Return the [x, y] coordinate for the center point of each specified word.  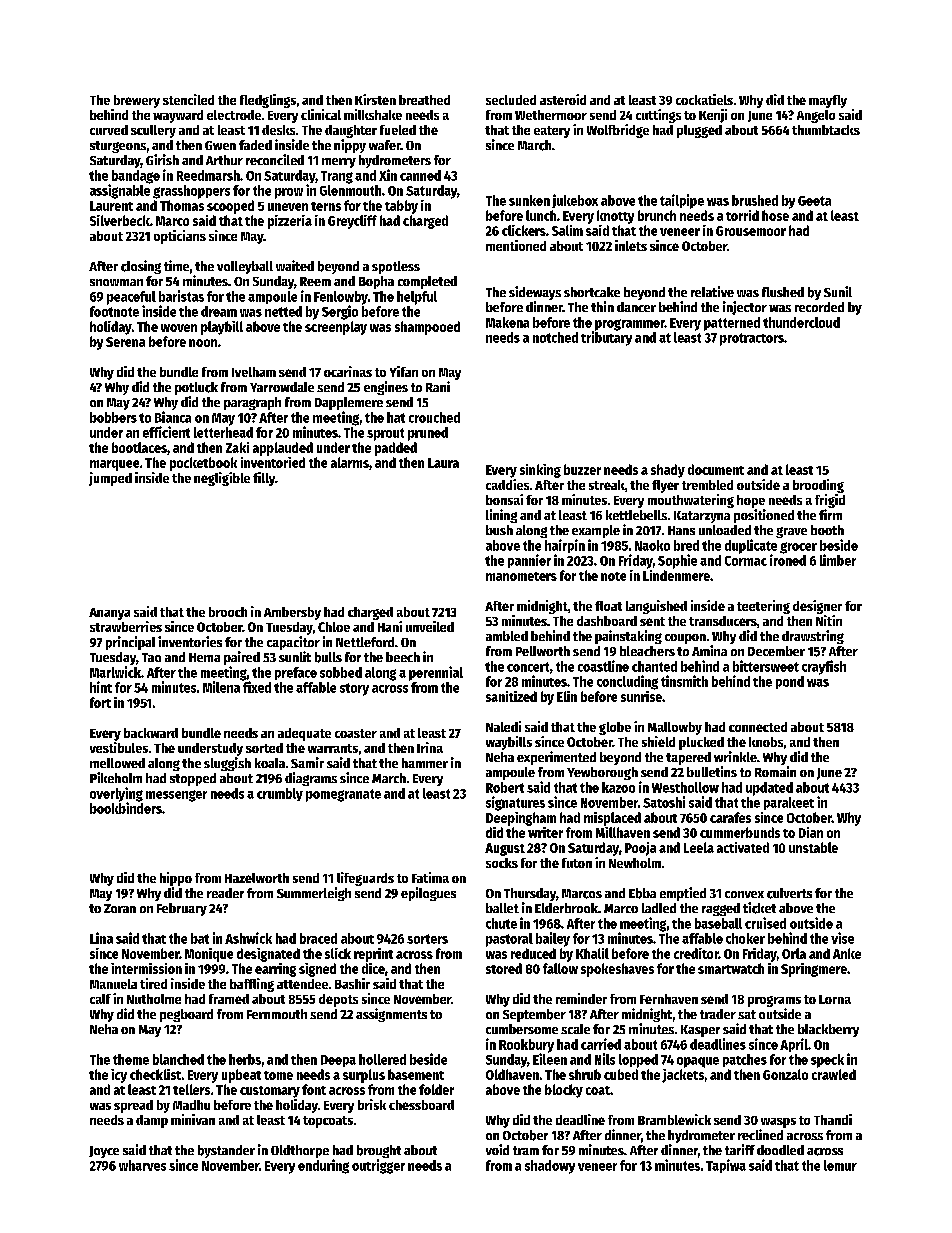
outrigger [378, 1166]
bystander [226, 1151]
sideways [535, 293]
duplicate [751, 546]
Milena [221, 687]
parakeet [789, 803]
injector [745, 308]
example [596, 531]
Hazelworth [257, 878]
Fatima [430, 877]
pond [790, 682]
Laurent [111, 206]
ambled [507, 636]
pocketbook [203, 464]
